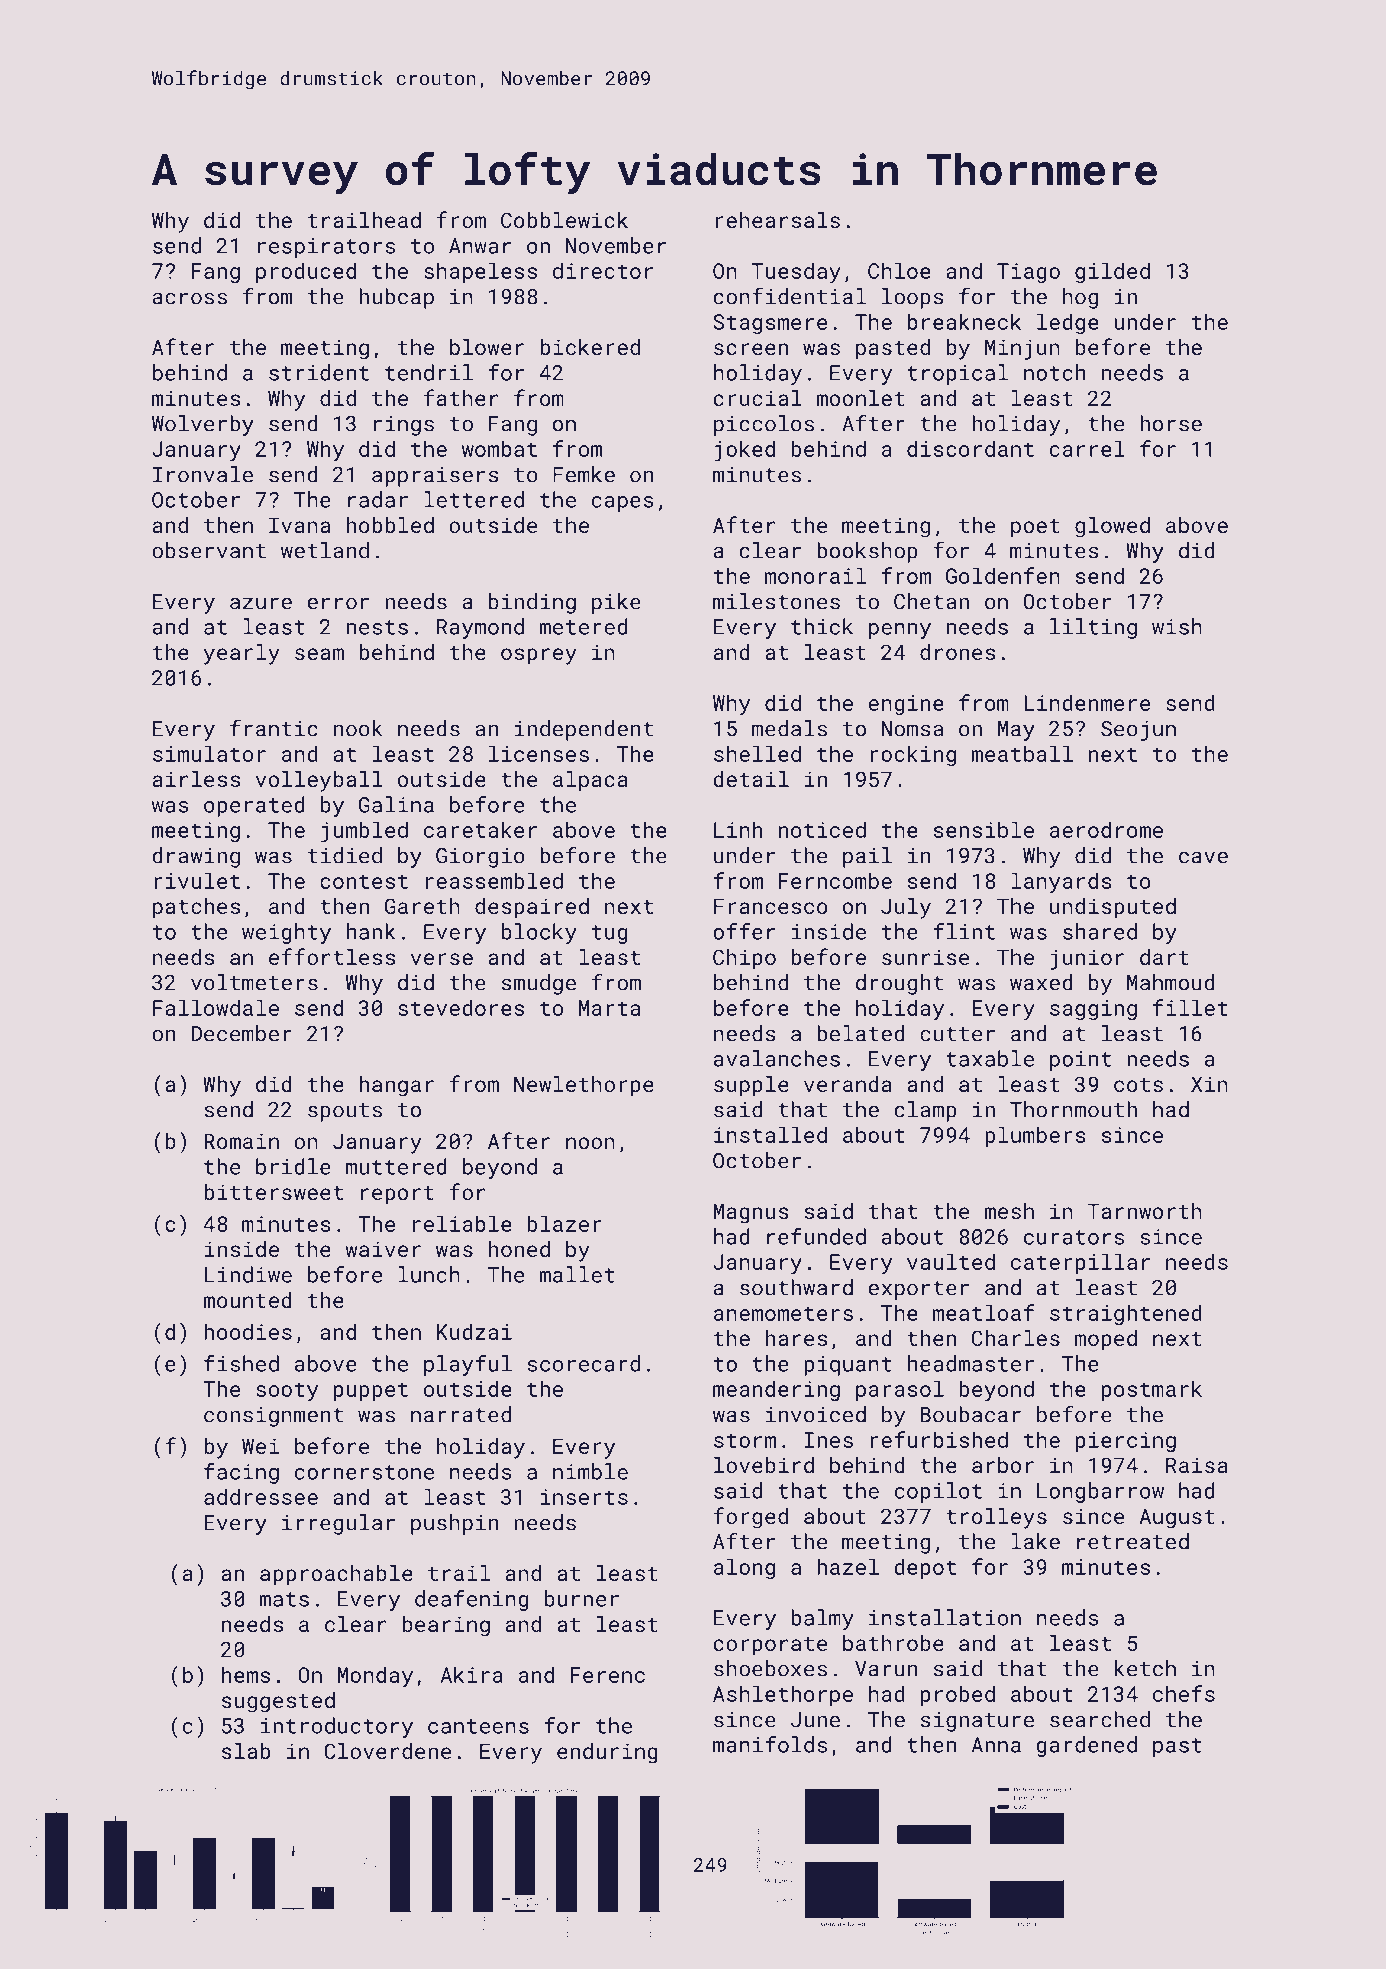 This screenshot has width=1386, height=1969. I want to click on smudge, so click(539, 984).
